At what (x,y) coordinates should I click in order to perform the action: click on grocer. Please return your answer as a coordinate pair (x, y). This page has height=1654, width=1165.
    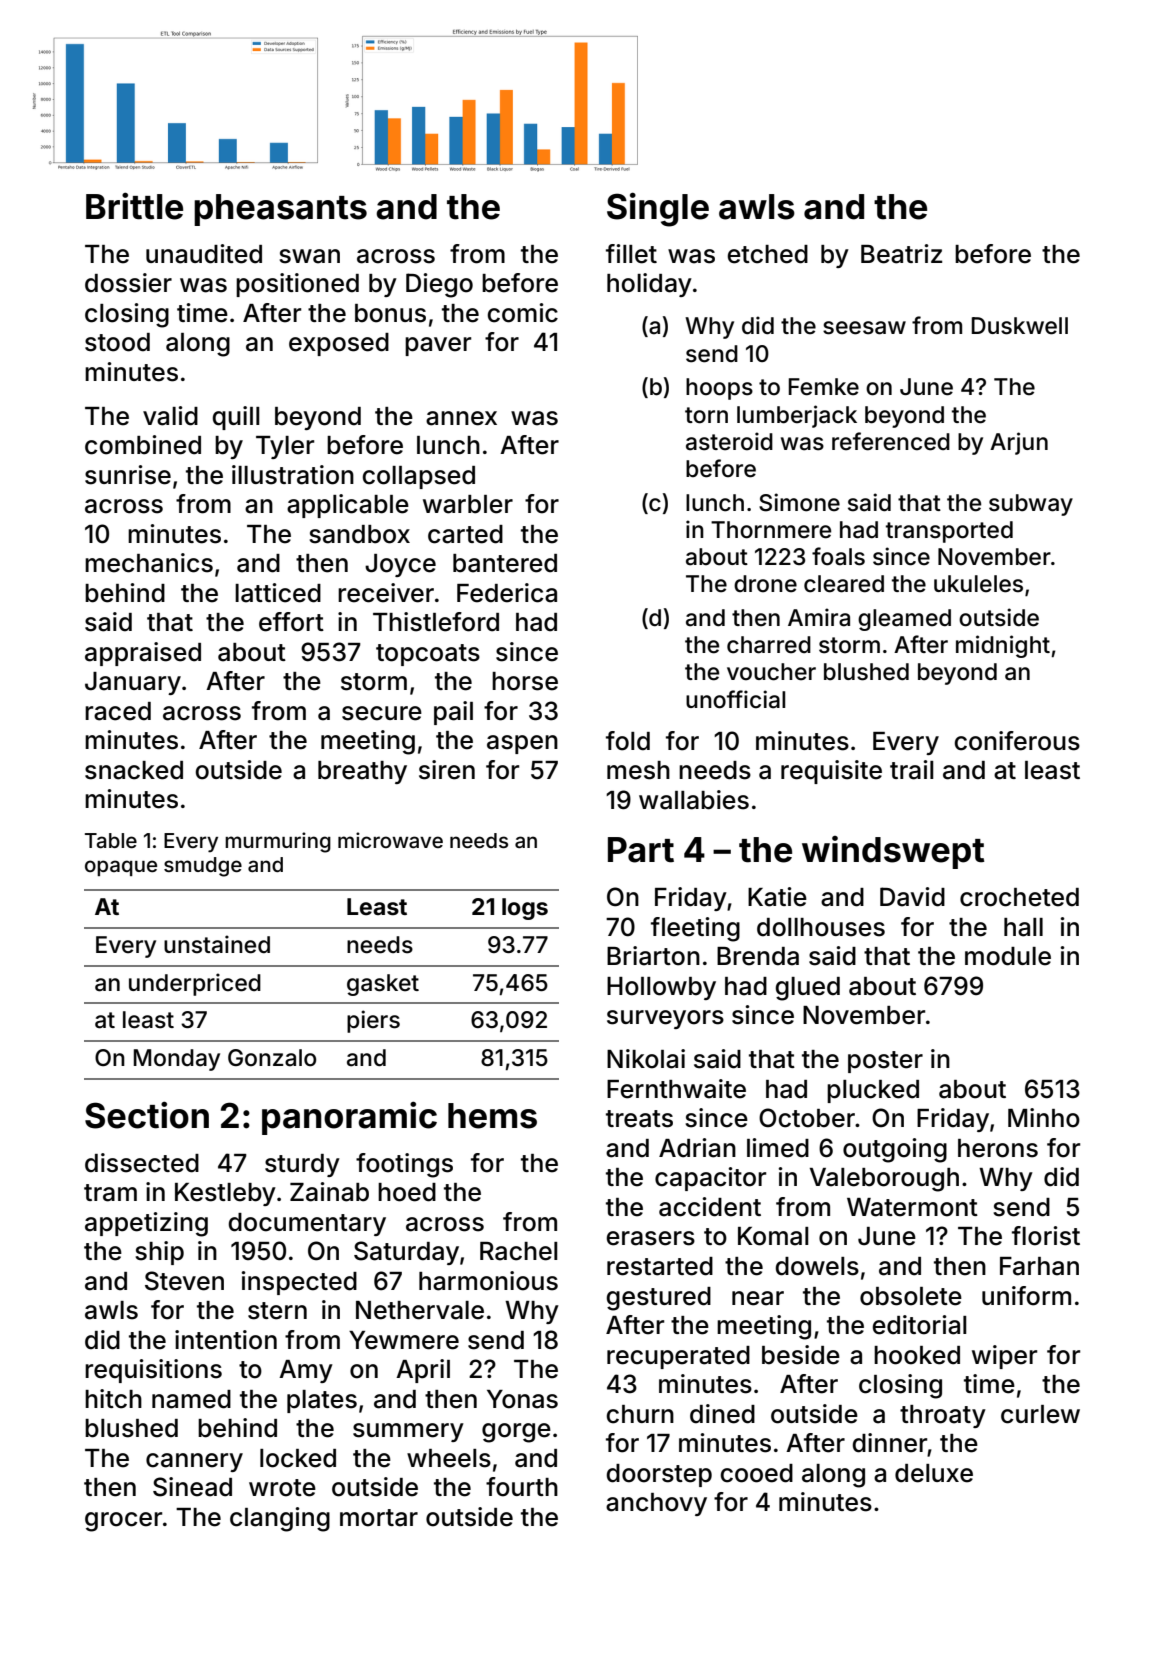
    Looking at the image, I should click on (123, 1522).
